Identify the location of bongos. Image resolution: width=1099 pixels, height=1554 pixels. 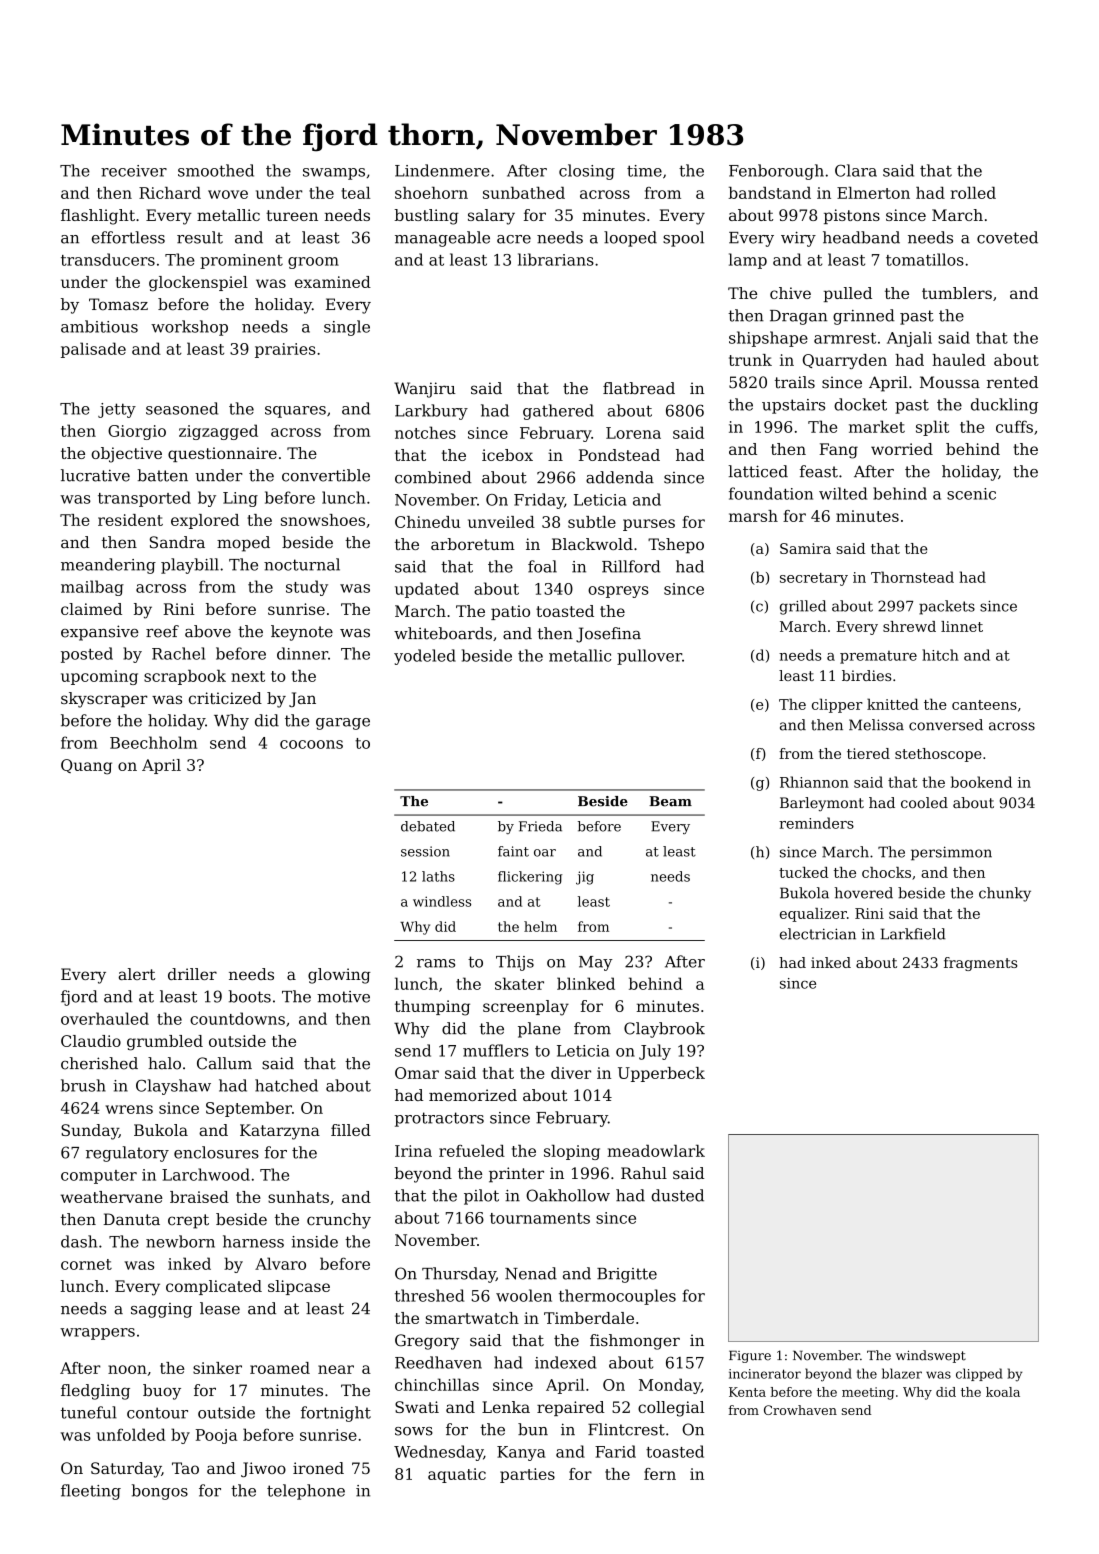
(160, 1492).
